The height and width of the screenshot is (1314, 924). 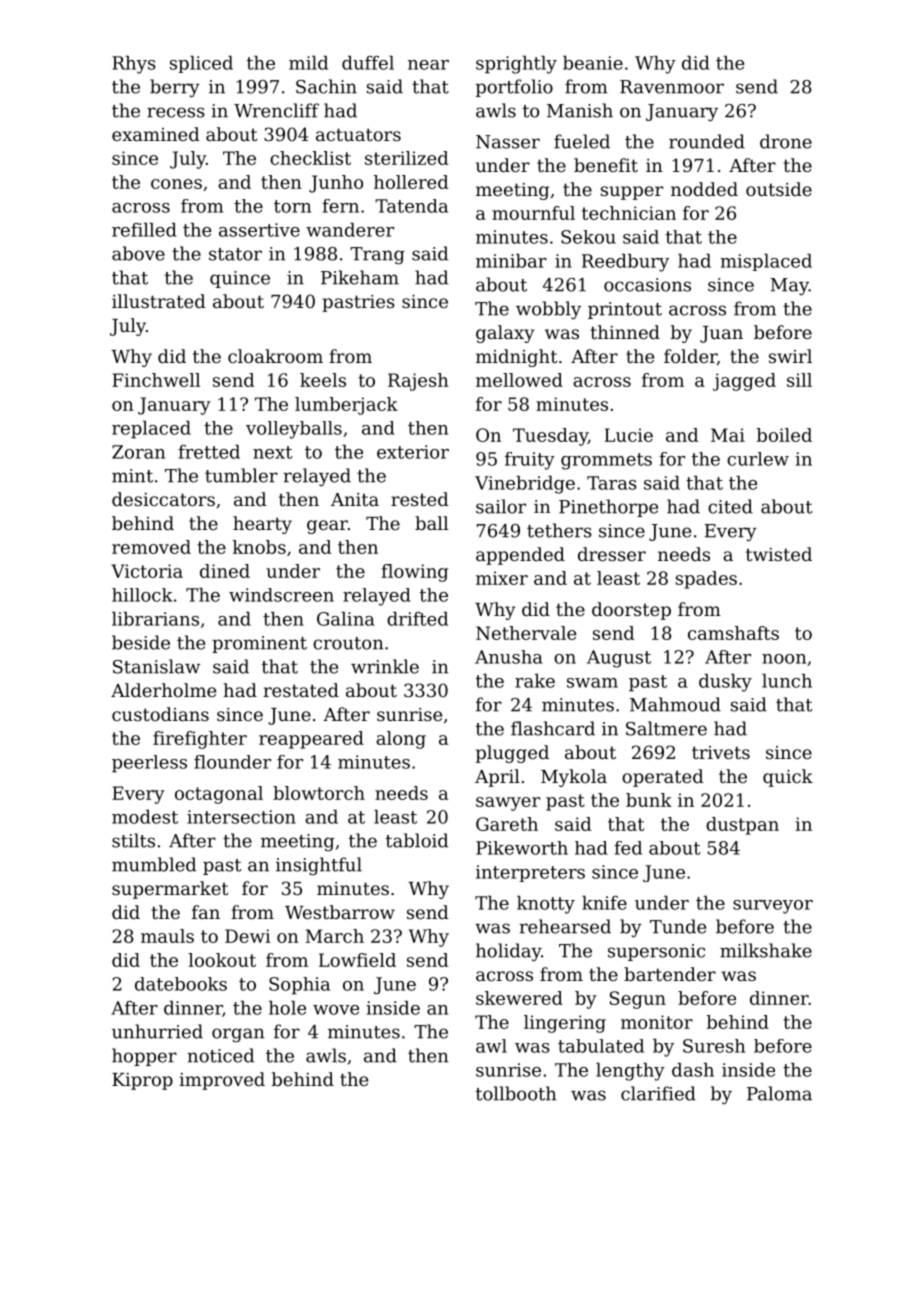 What do you see at coordinates (420, 499) in the screenshot?
I see `rested` at bounding box center [420, 499].
